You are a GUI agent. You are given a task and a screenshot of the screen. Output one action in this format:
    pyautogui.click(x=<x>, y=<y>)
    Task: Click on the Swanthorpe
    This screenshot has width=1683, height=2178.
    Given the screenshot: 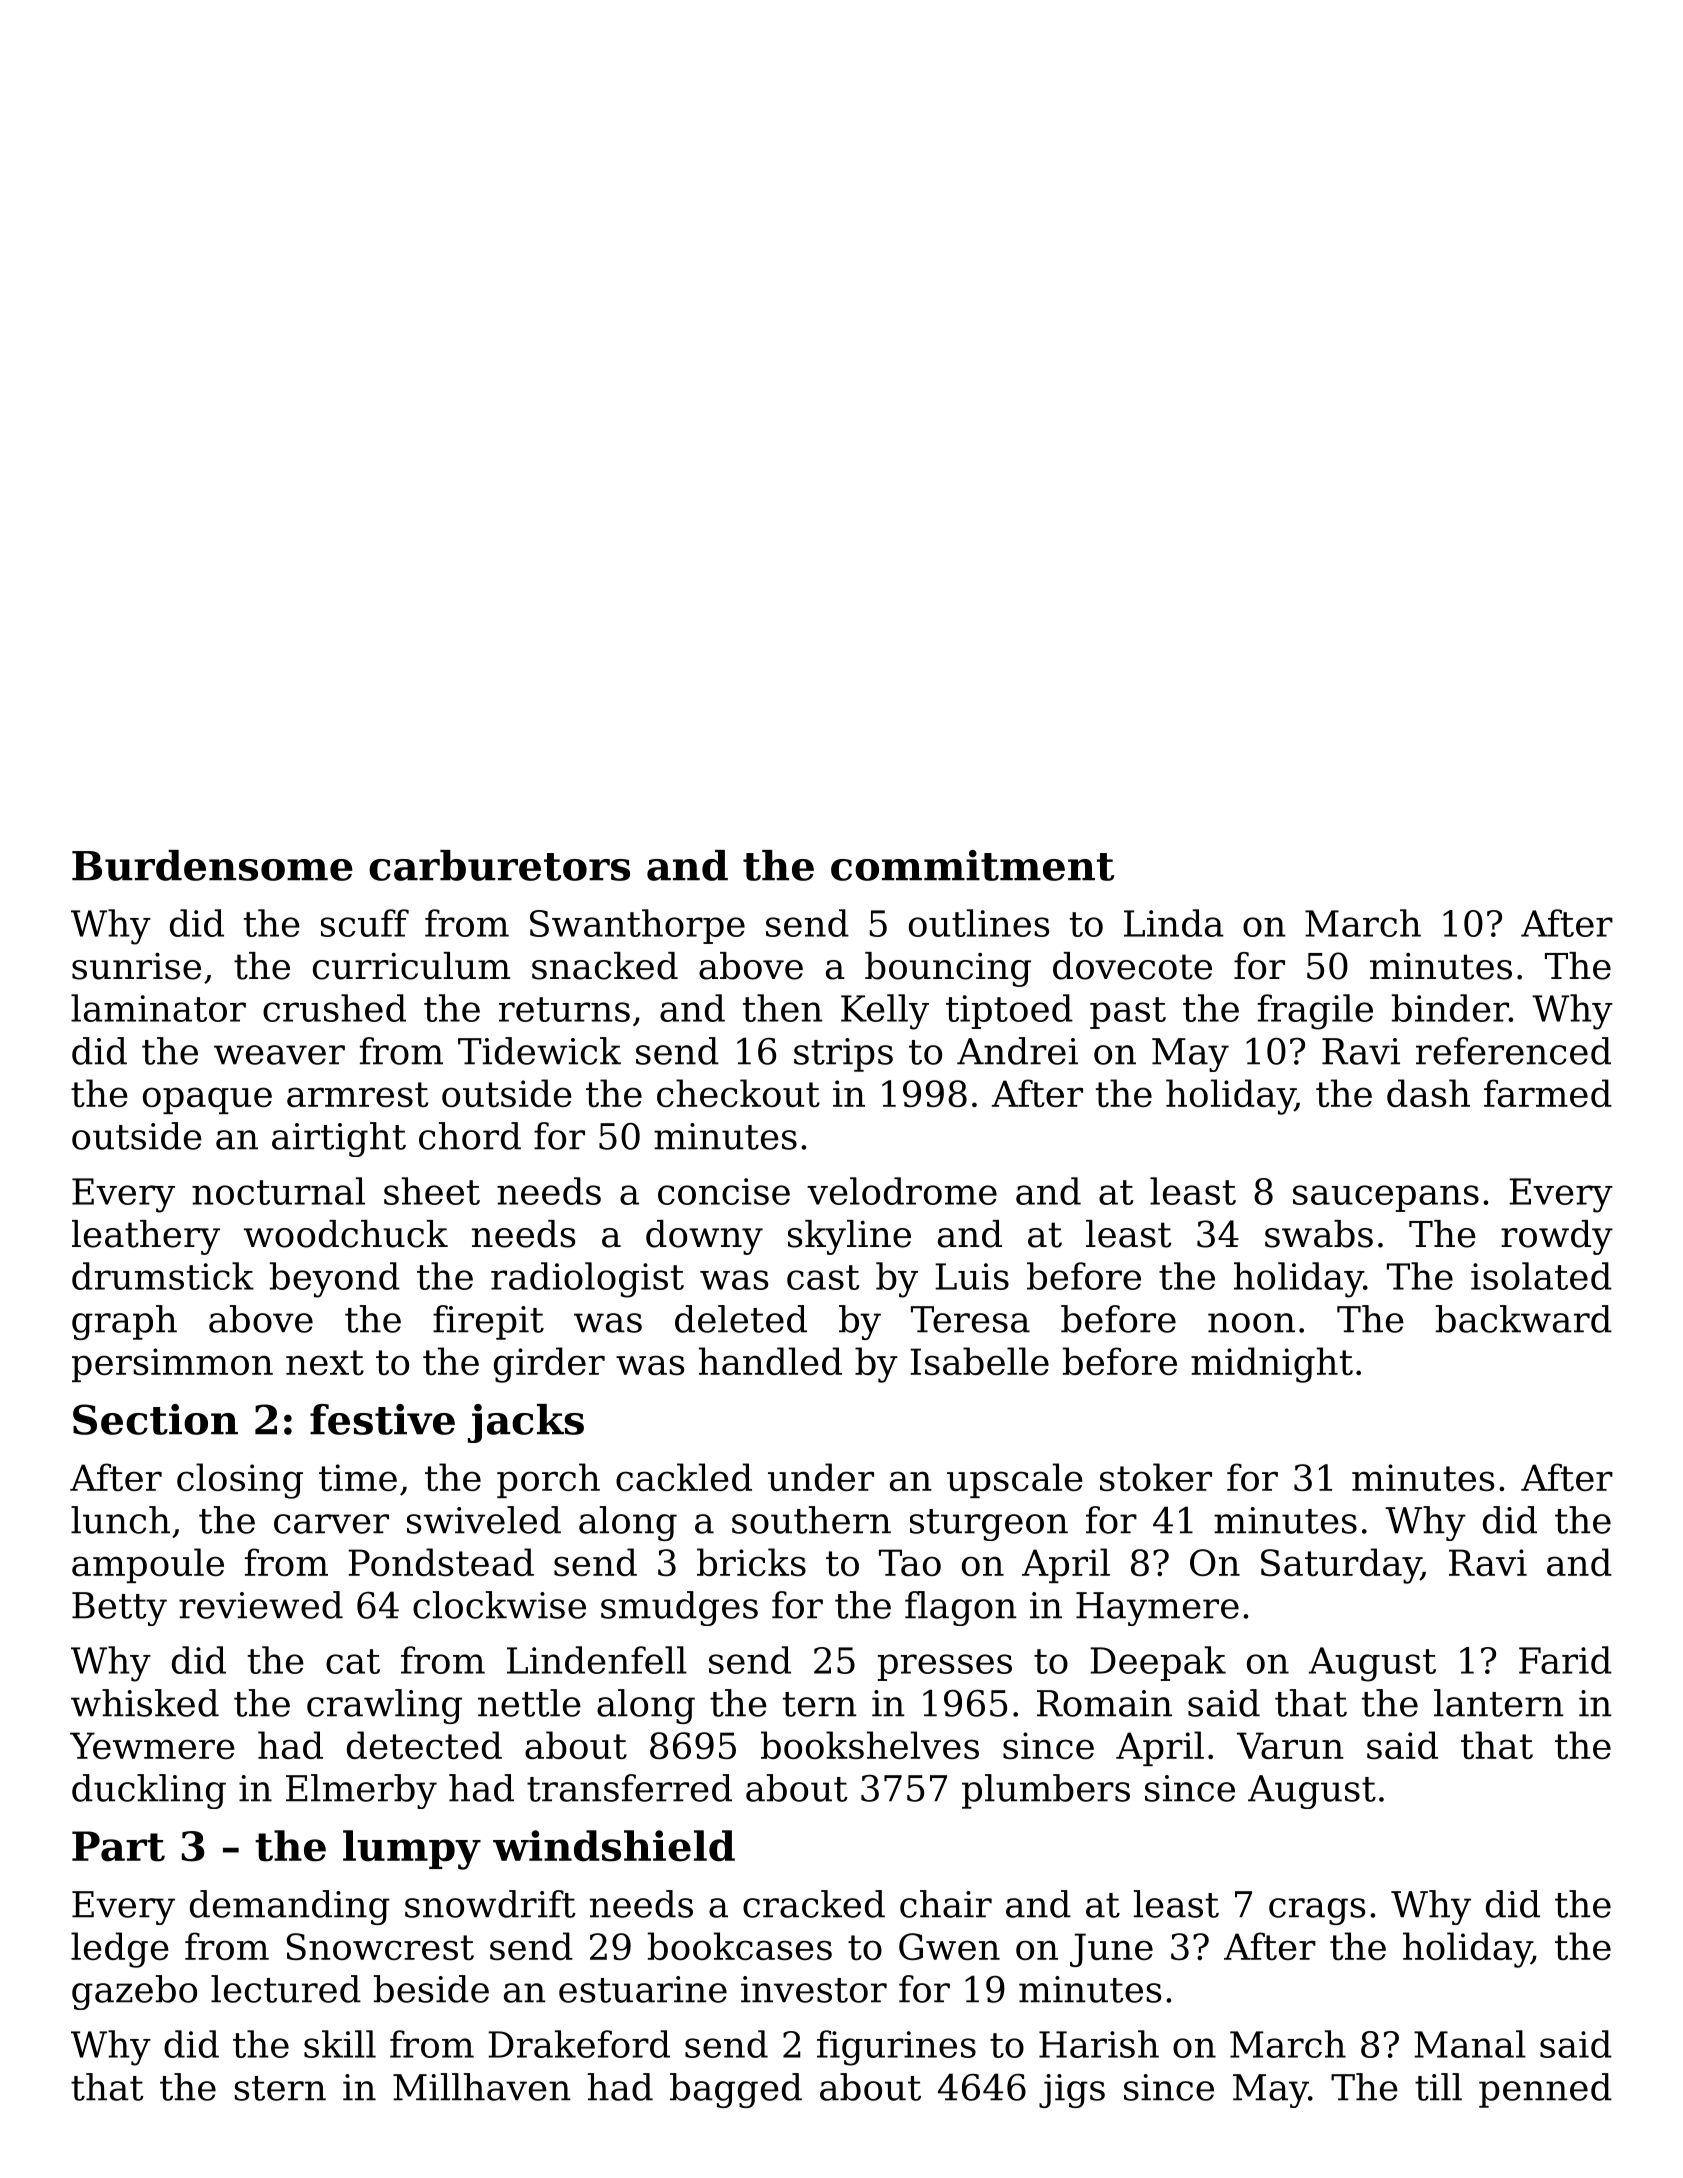 What is the action you would take?
    pyautogui.click(x=637, y=926)
